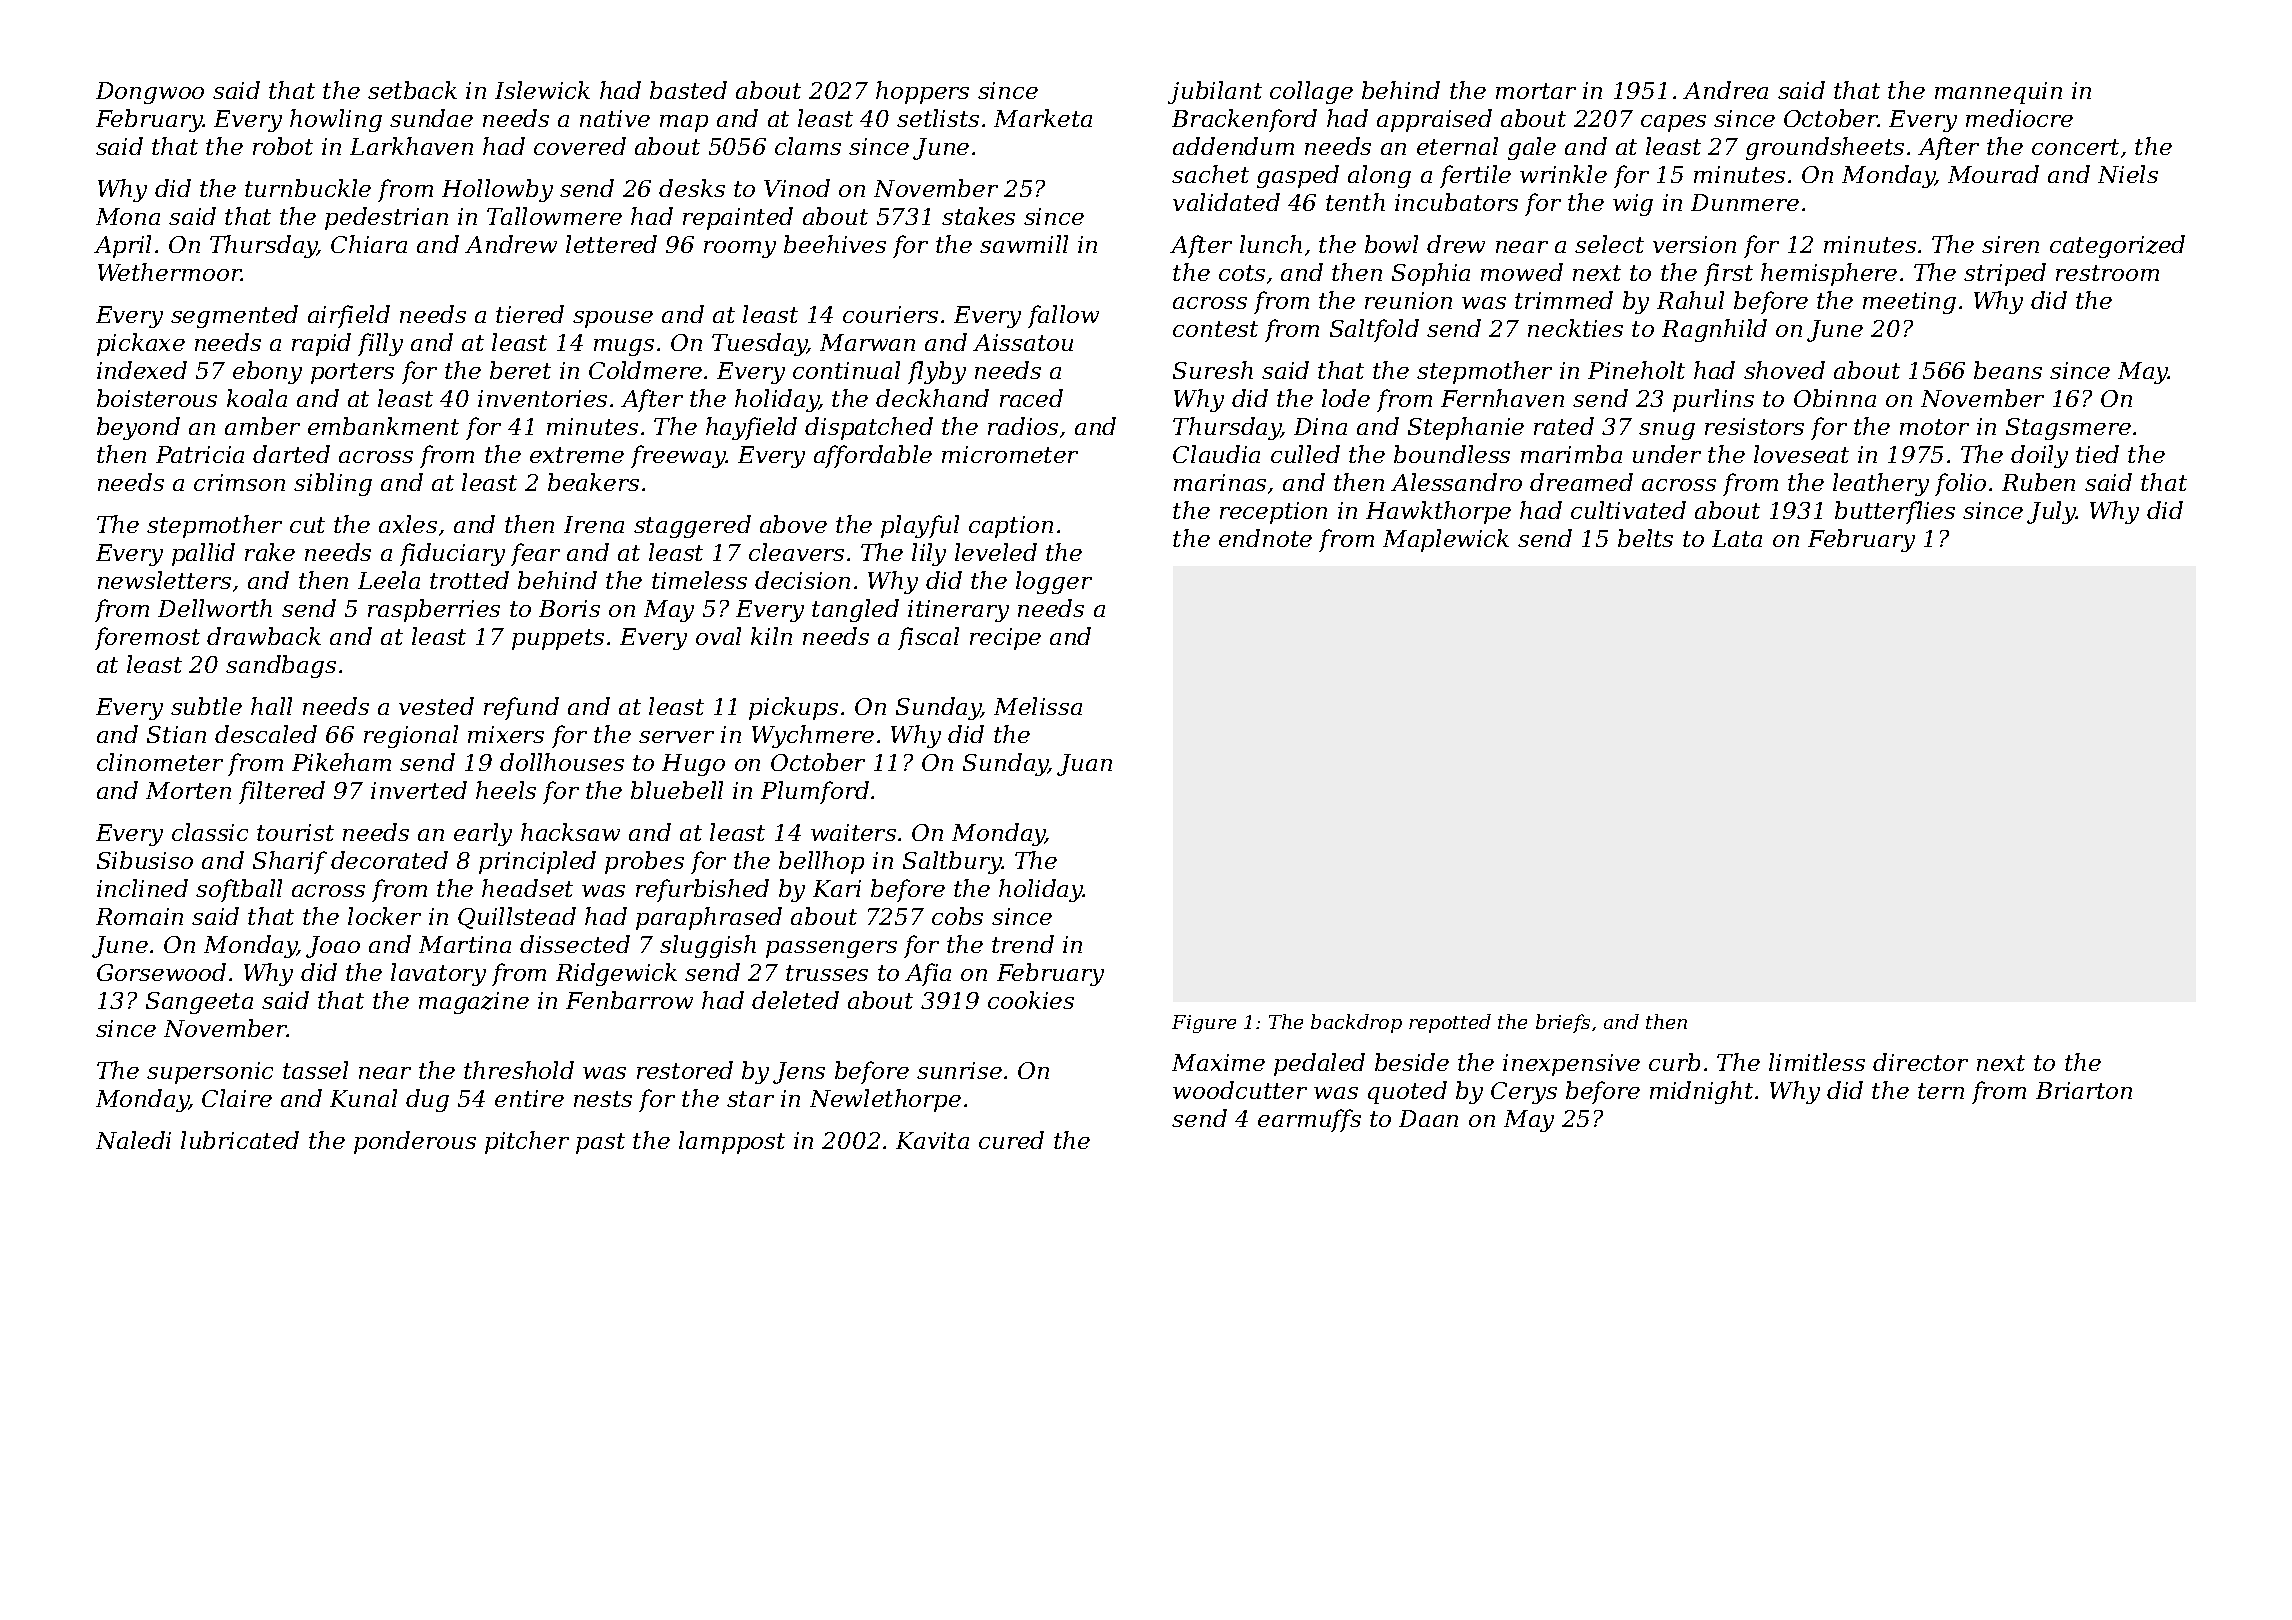  I want to click on director, so click(1920, 1062).
